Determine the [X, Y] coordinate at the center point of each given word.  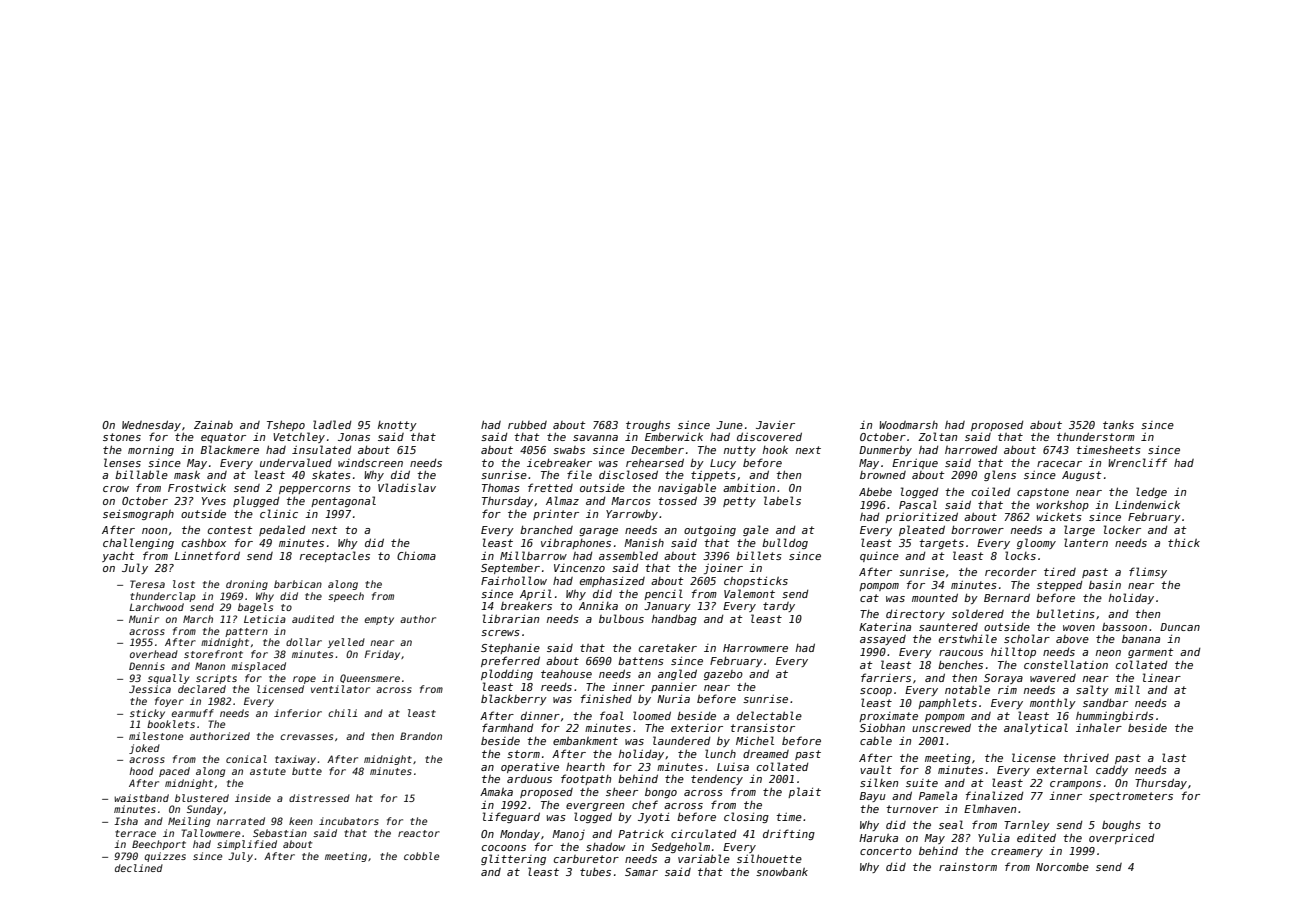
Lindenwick [1147, 504]
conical [246, 759]
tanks [1118, 425]
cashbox [204, 542]
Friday [382, 655]
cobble [421, 856]
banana [1141, 639]
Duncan [1180, 627]
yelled [346, 643]
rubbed [527, 425]
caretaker [668, 648]
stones [122, 437]
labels [782, 500]
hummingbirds [1115, 717]
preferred [510, 661]
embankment [585, 740]
